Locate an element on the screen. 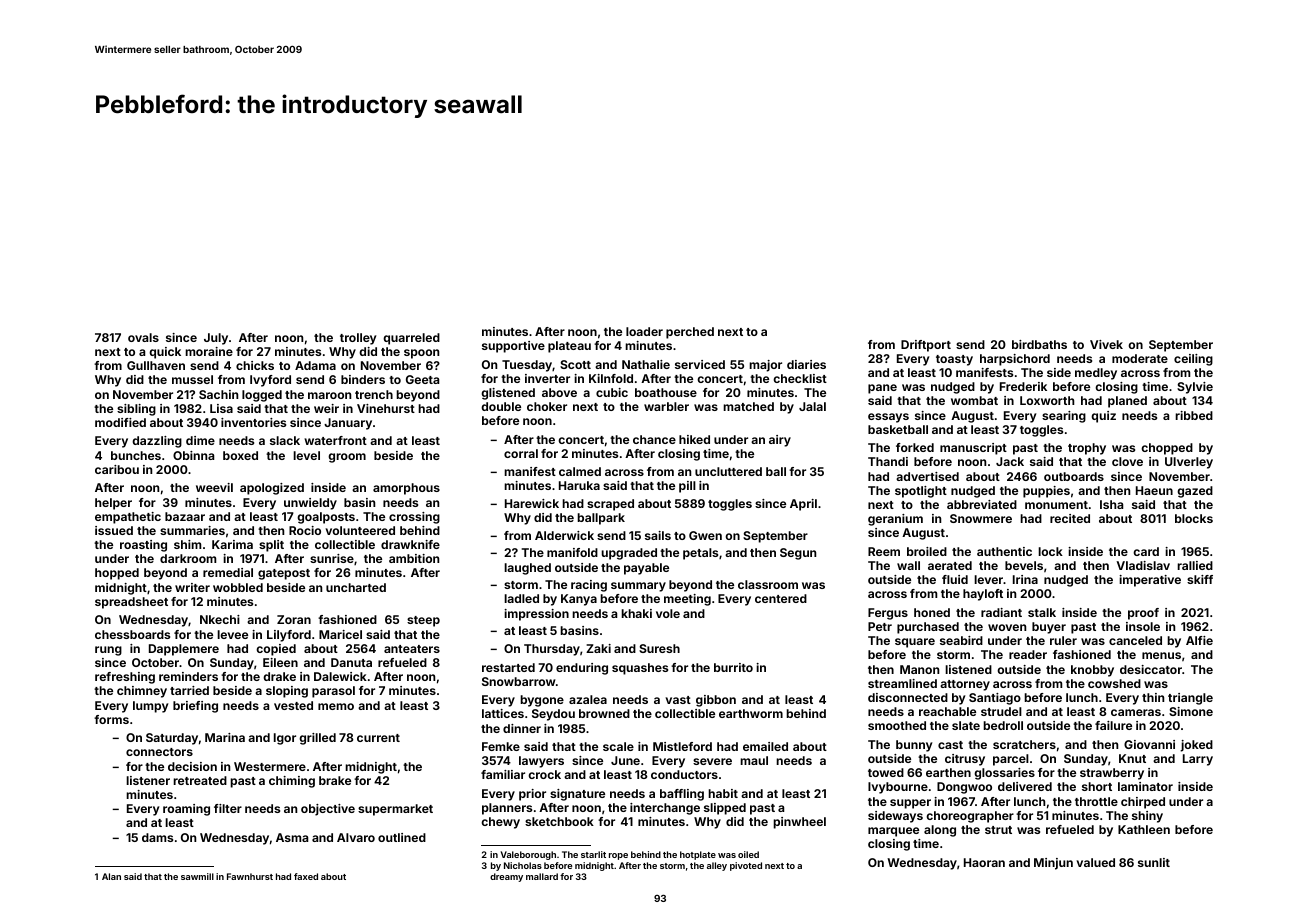  Alan is located at coordinates (111, 876).
